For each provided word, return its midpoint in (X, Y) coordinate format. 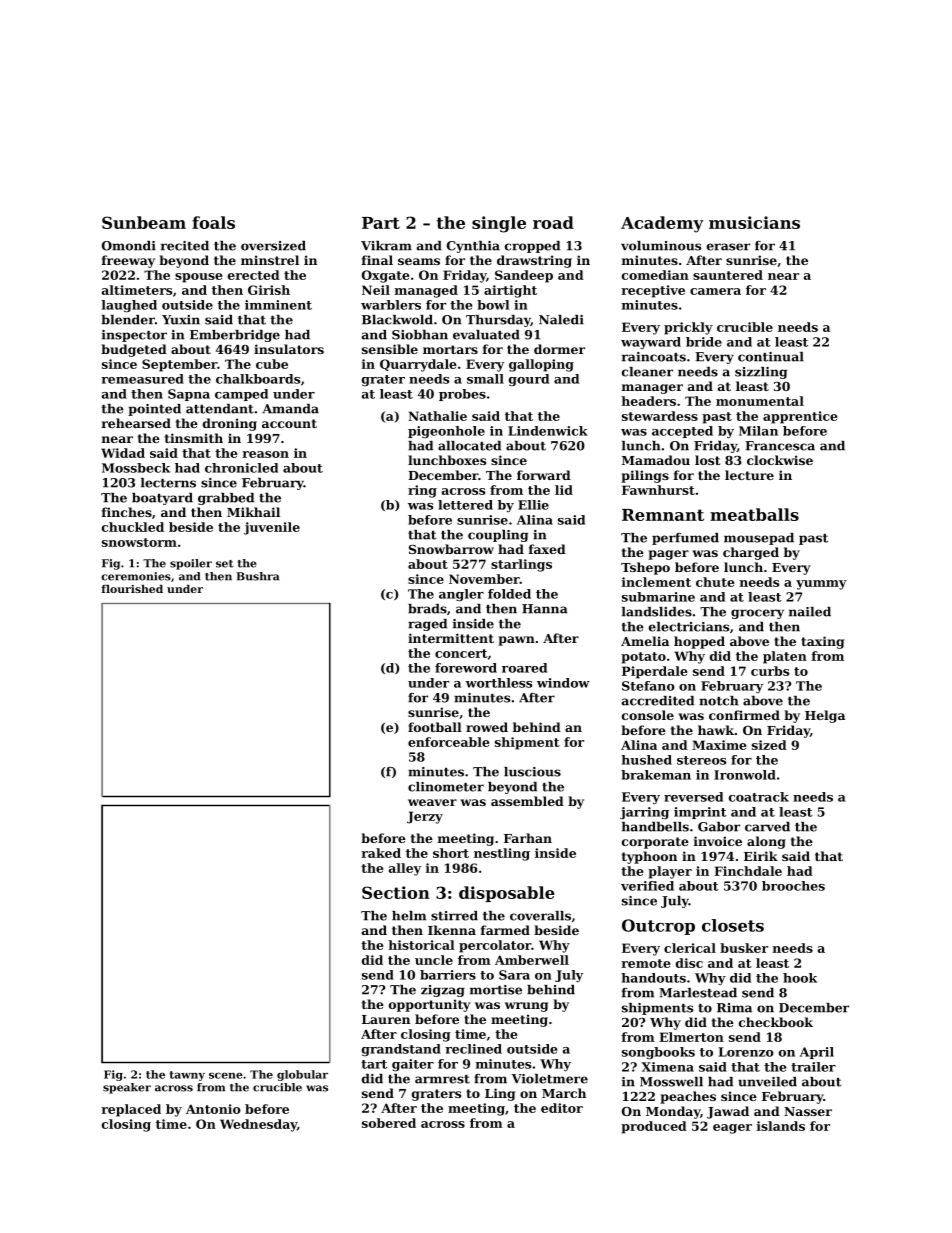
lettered (465, 505)
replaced (131, 1110)
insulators (289, 349)
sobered (389, 1123)
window (563, 683)
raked (381, 853)
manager (652, 389)
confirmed (744, 715)
